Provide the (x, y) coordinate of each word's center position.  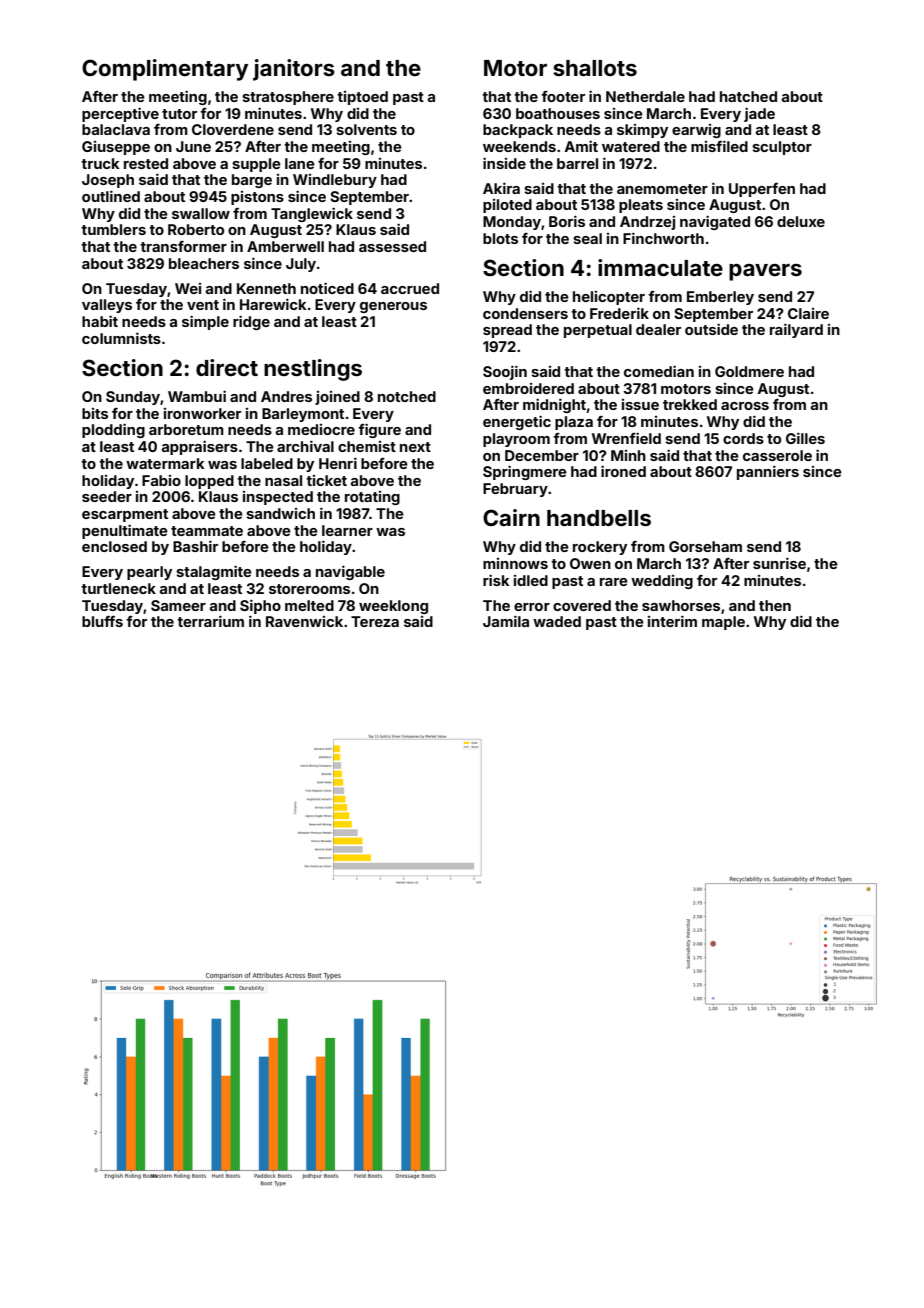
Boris (567, 221)
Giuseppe (116, 148)
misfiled (719, 146)
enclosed (114, 546)
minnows (515, 563)
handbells (599, 518)
